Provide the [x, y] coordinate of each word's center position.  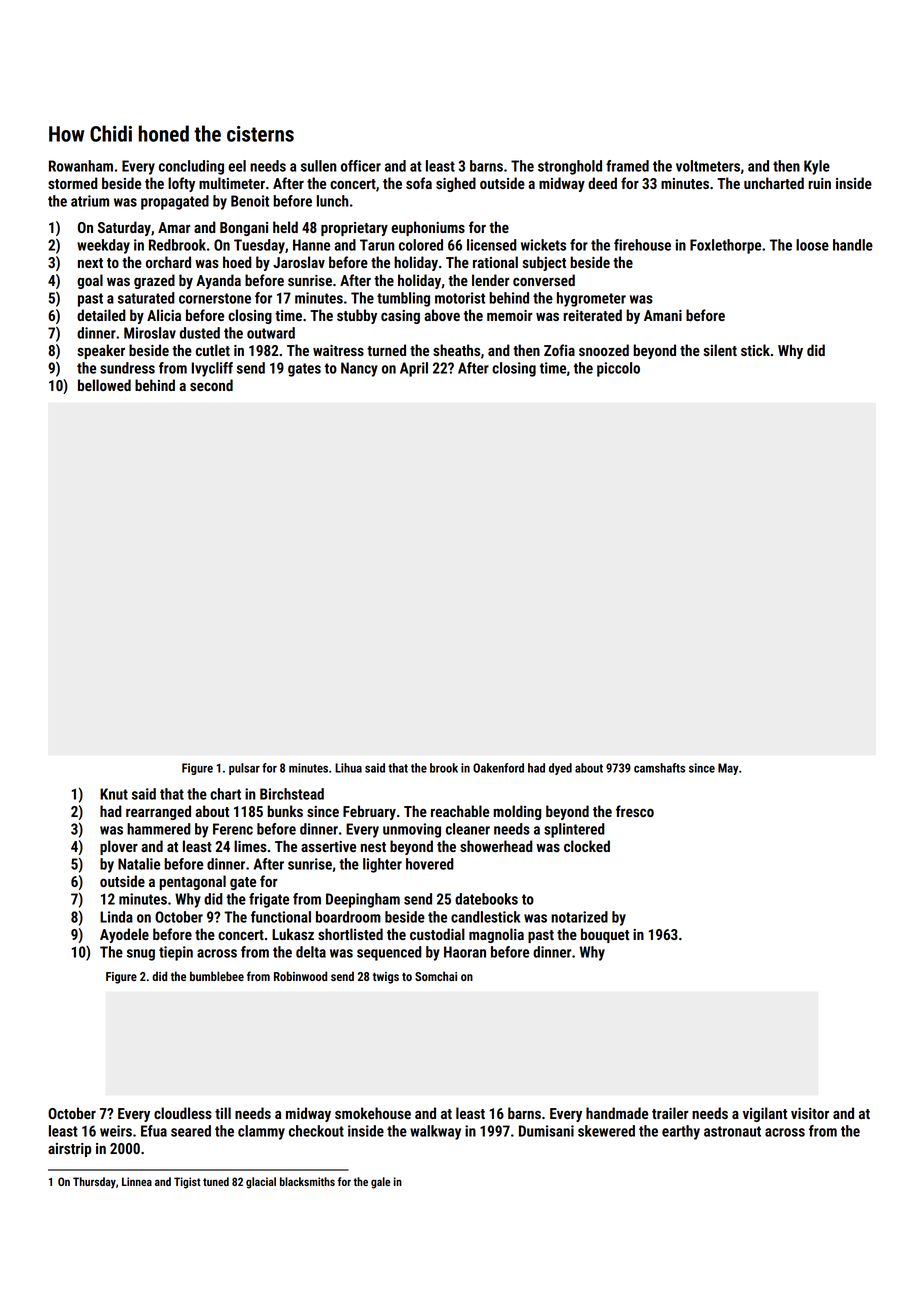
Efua [154, 1131]
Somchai [436, 976]
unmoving [412, 830]
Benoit [250, 201]
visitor [810, 1113]
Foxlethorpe [725, 246]
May [728, 769]
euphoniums [428, 228]
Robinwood [300, 976]
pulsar [244, 769]
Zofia [559, 350]
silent [720, 350]
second [211, 385]
